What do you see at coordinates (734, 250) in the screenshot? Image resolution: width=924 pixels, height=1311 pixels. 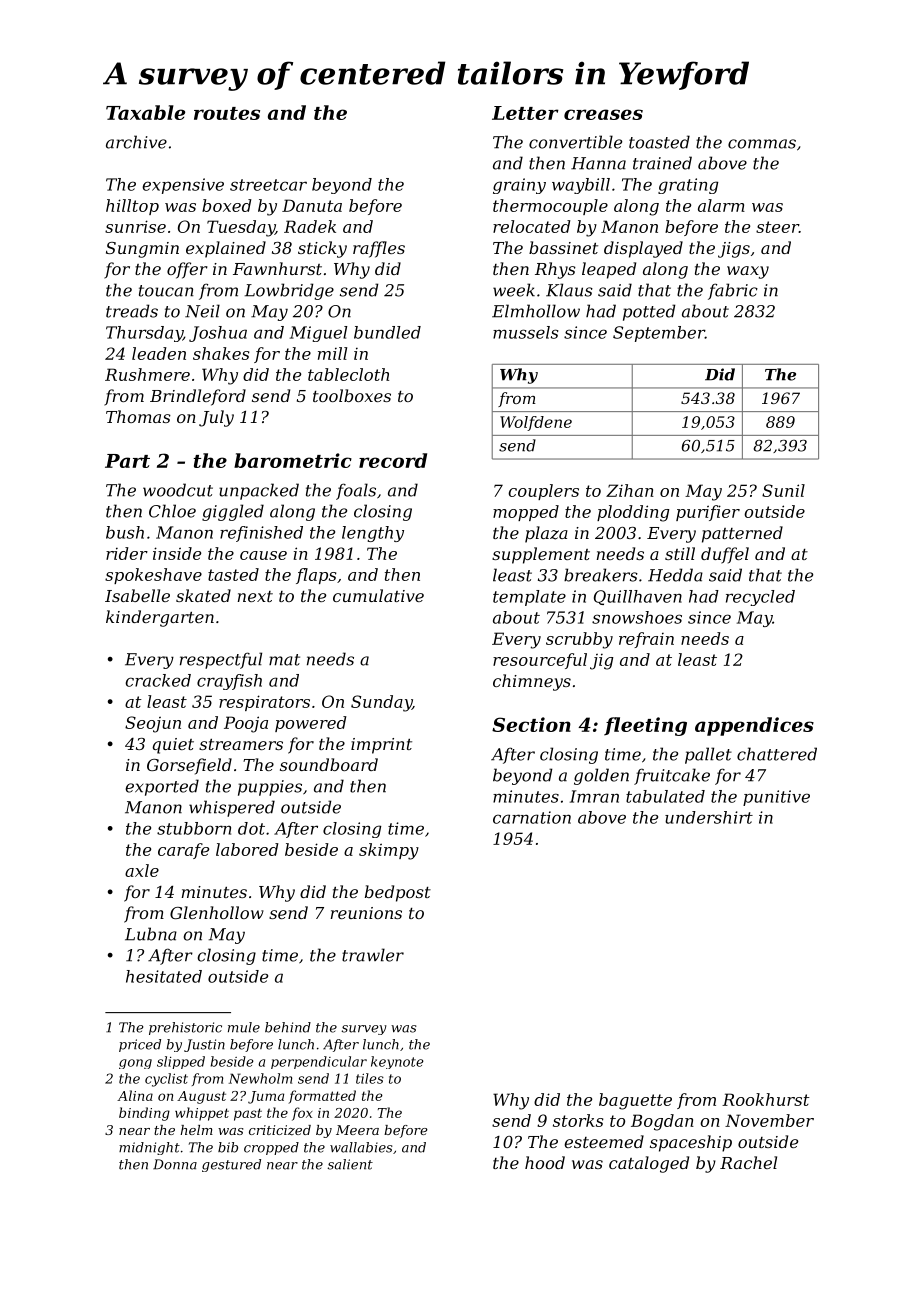 I see `jigs` at bounding box center [734, 250].
